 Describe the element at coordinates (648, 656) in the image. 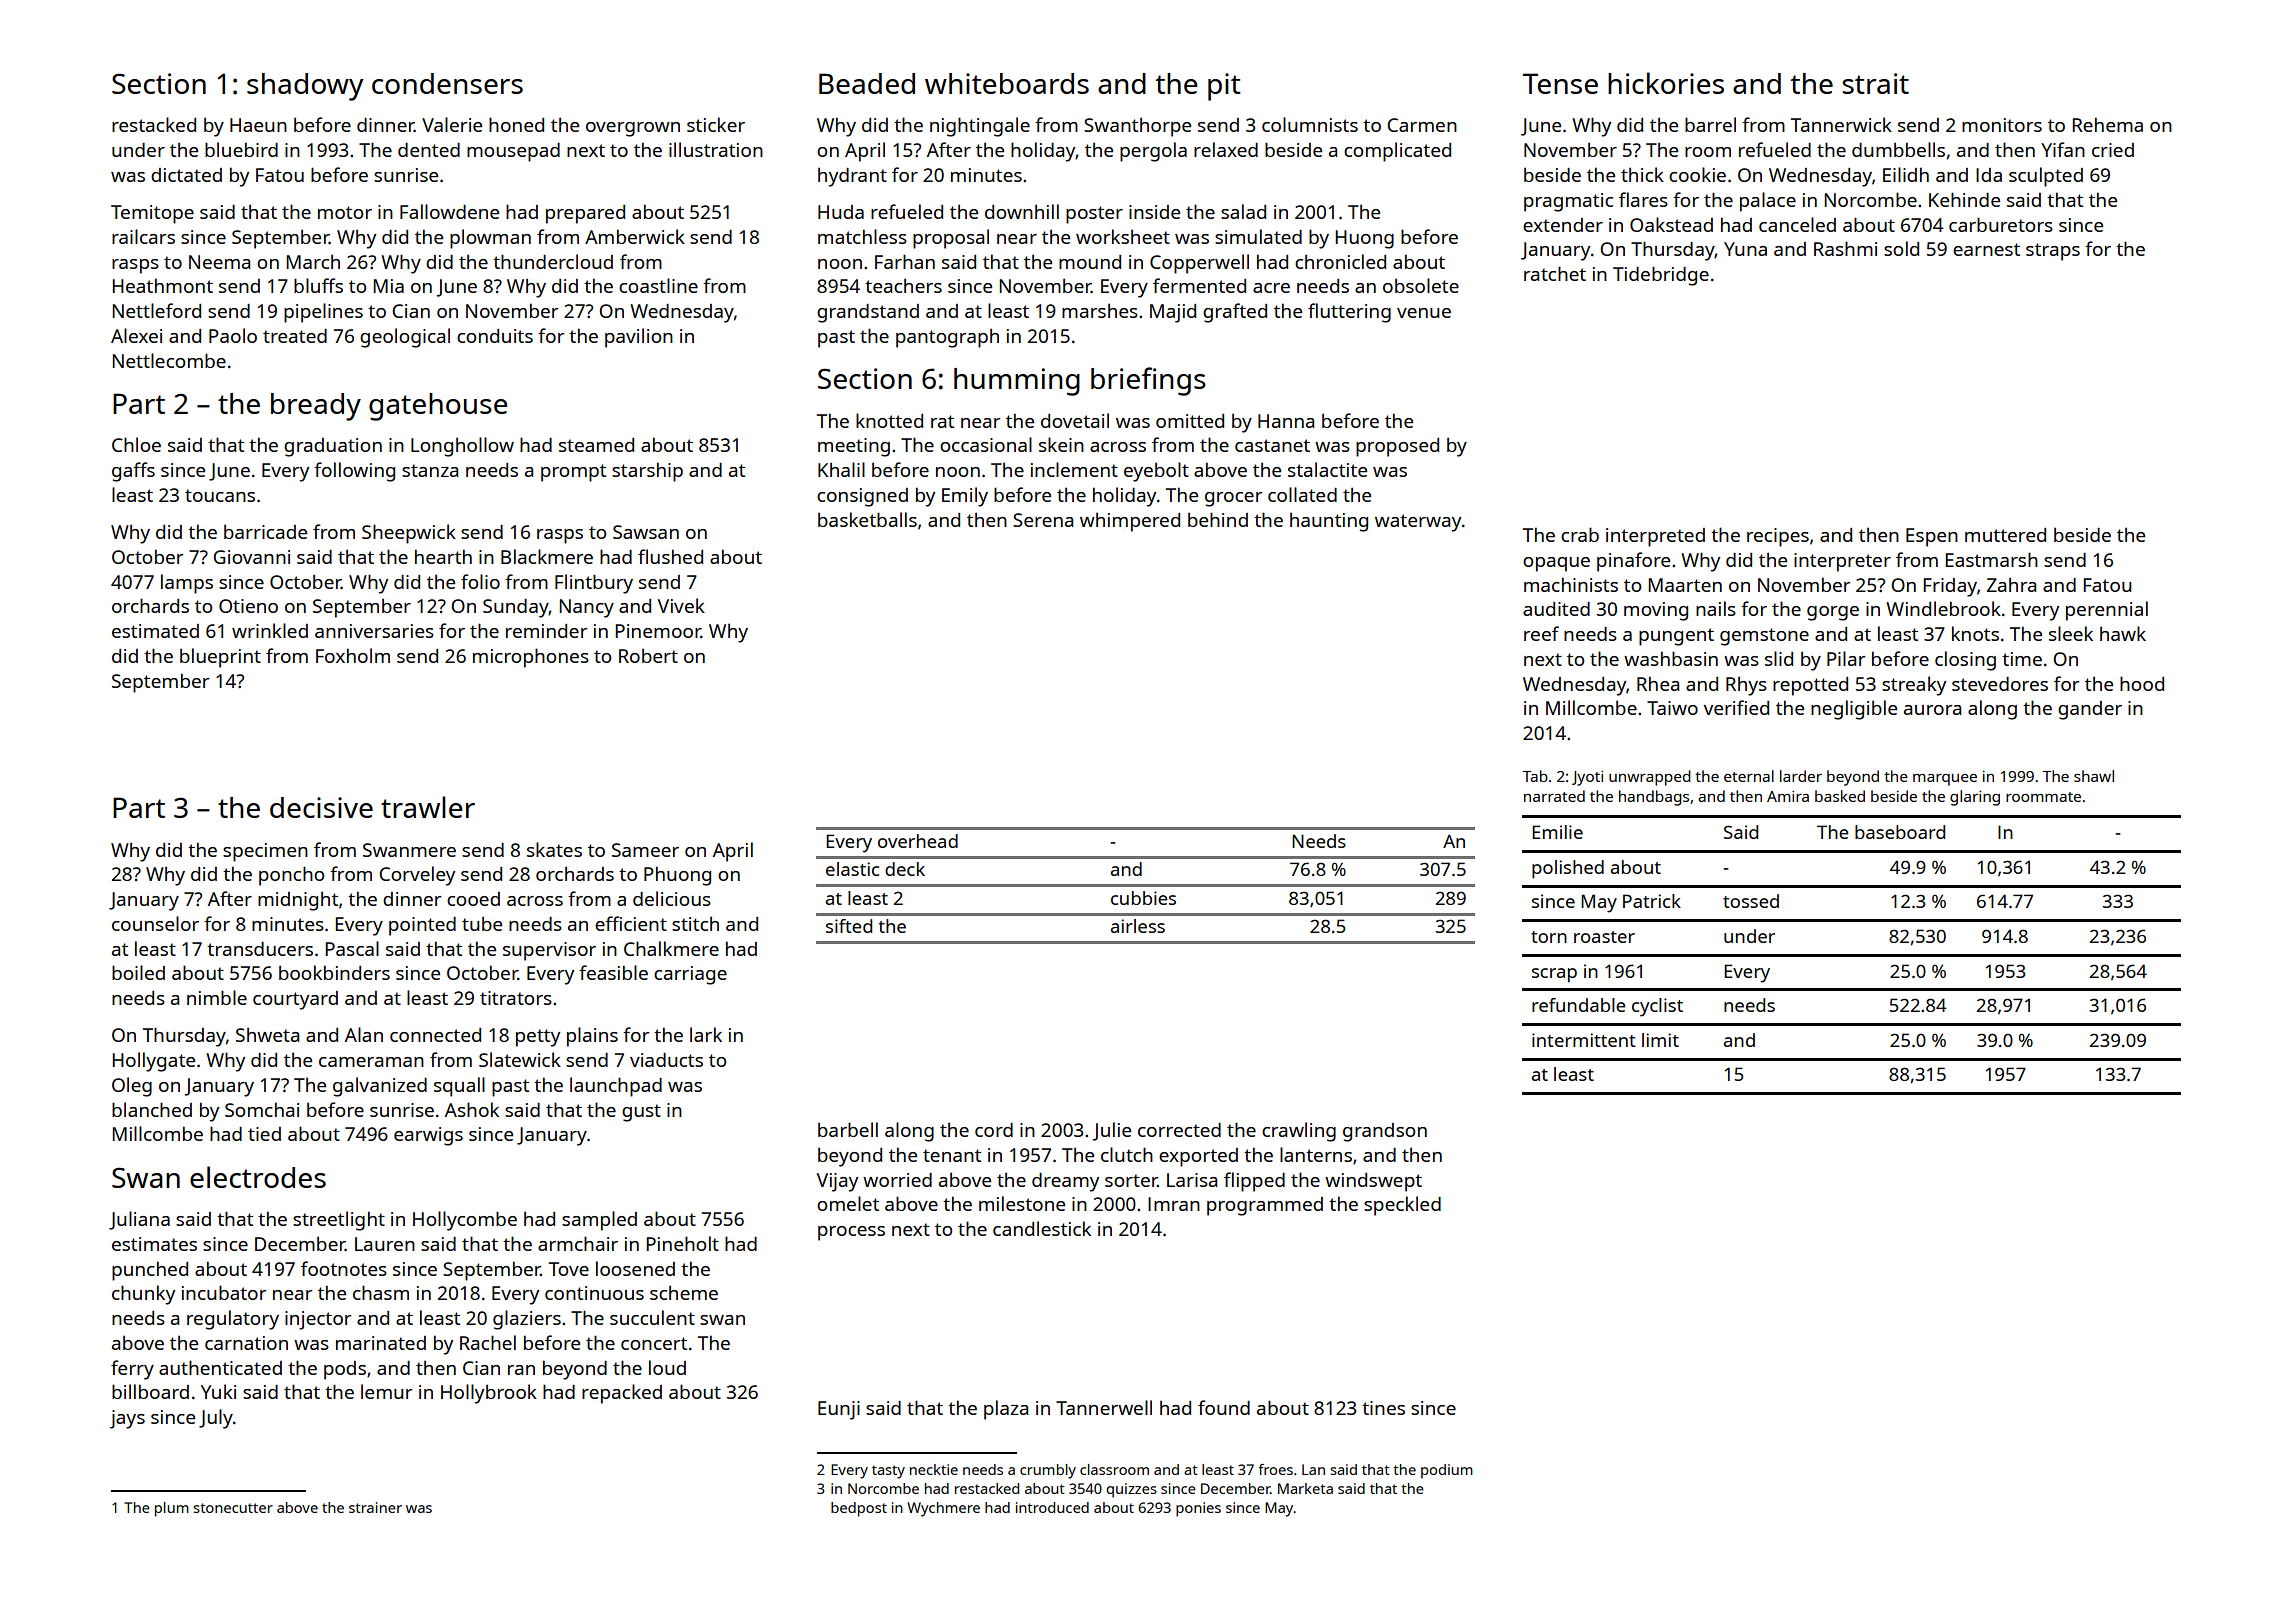

I see `Robert` at that location.
